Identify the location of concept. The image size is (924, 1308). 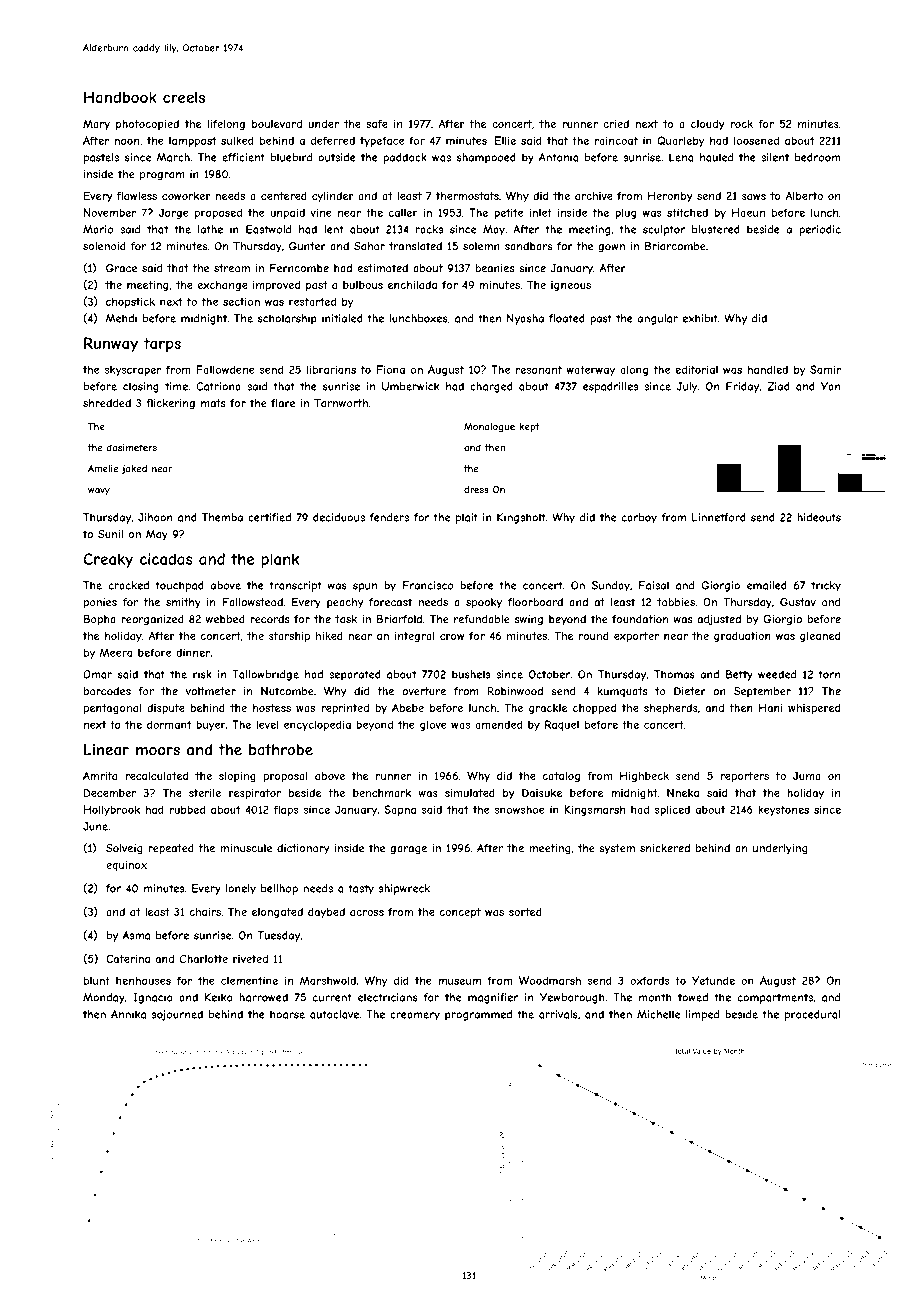
(460, 913).
